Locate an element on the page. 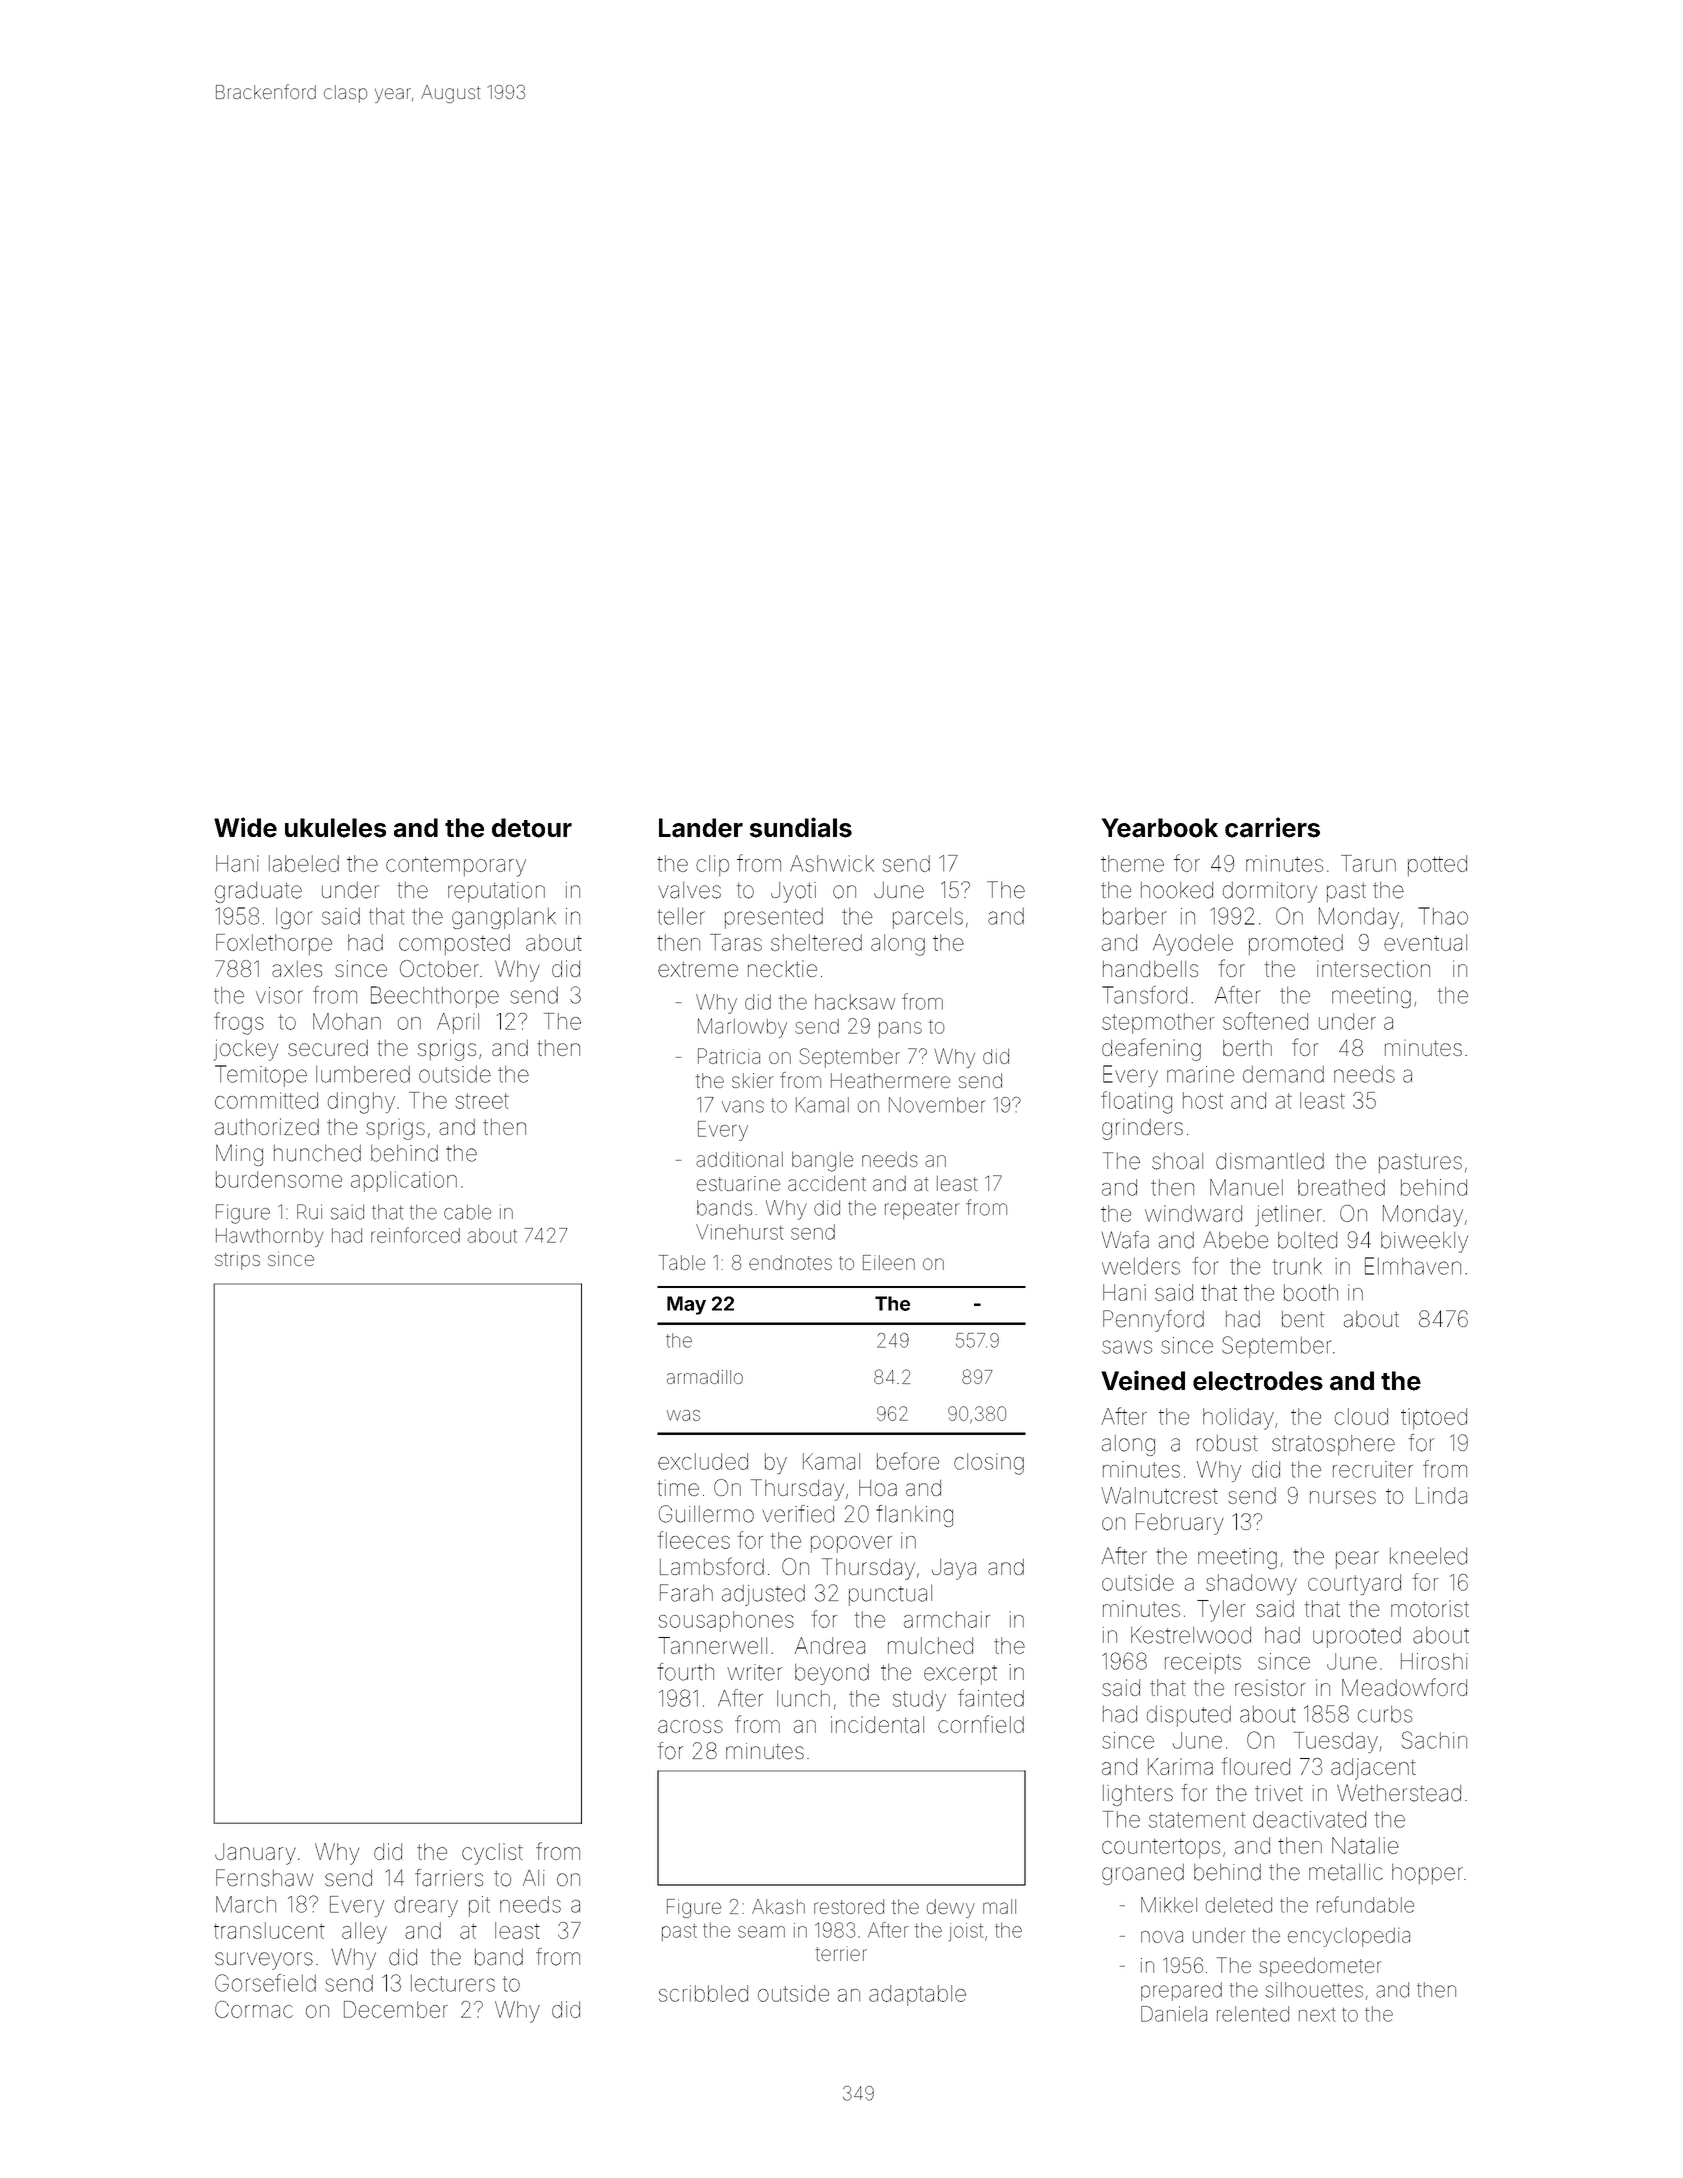 The image size is (1683, 2178). Kestrelwood is located at coordinates (1191, 1635).
